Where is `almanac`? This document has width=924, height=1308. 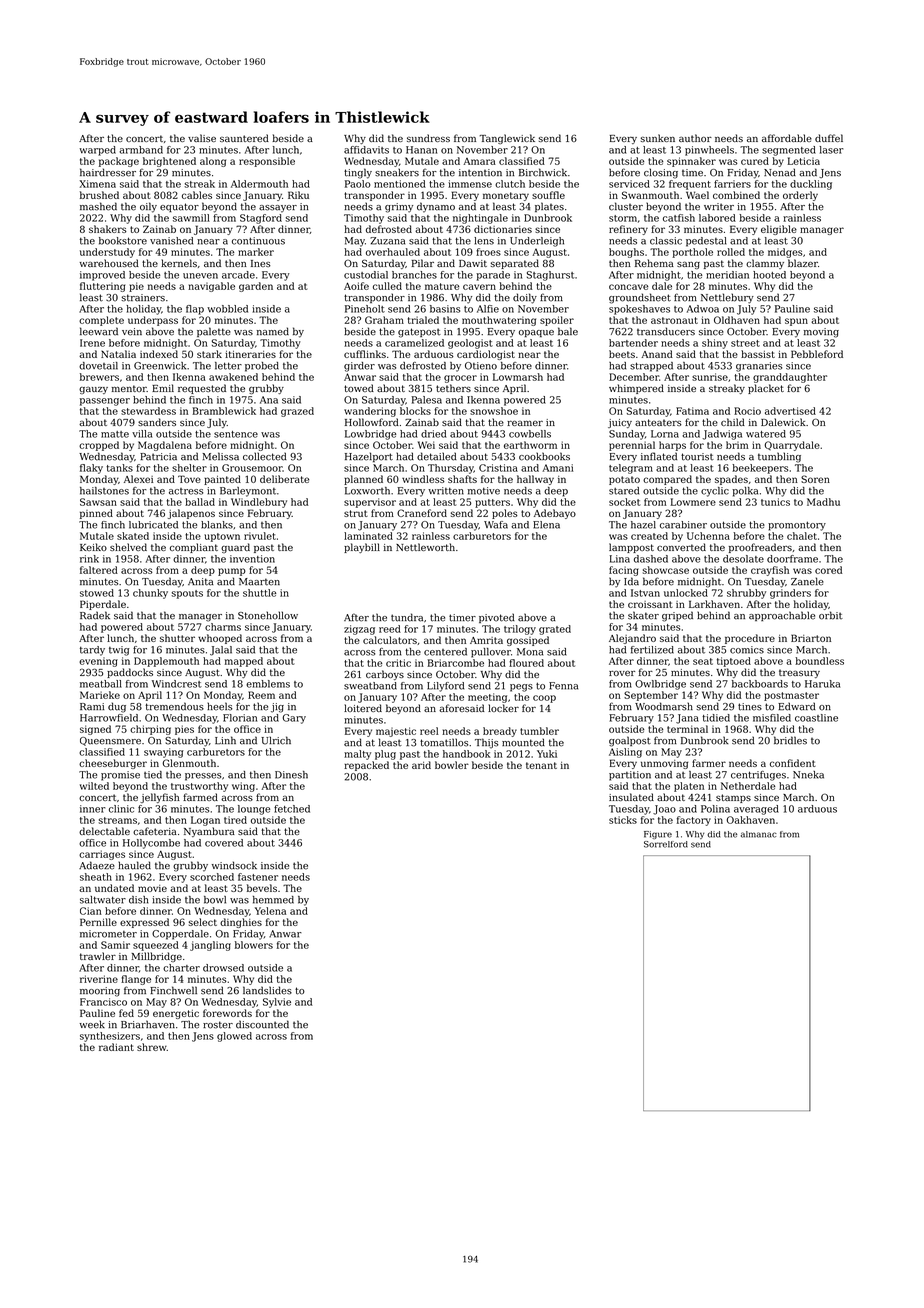
almanac is located at coordinates (759, 834).
